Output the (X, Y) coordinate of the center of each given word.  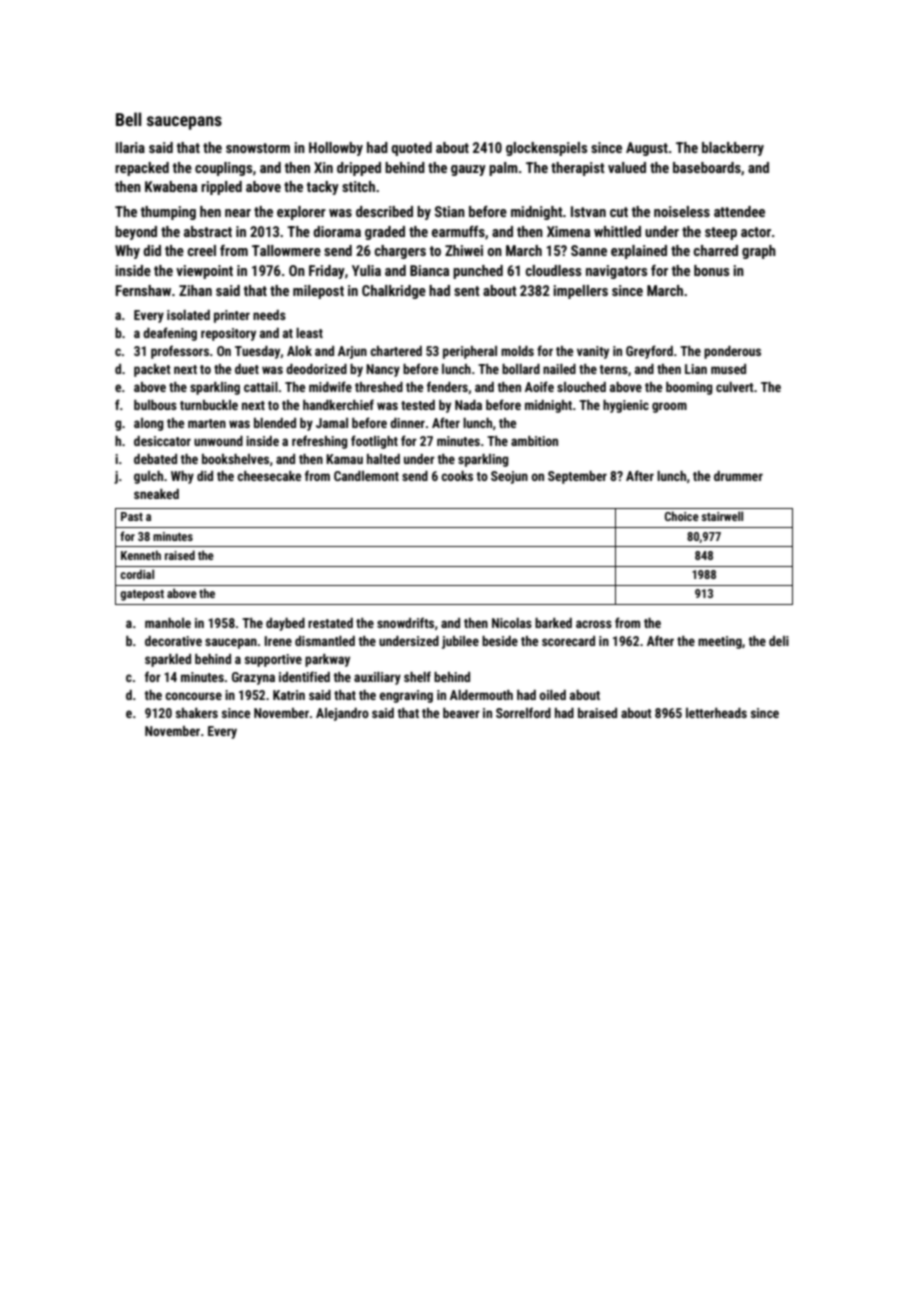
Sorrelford (523, 712)
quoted (411, 149)
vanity (593, 352)
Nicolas (512, 623)
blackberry (733, 149)
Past (132, 516)
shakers (197, 713)
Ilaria (130, 147)
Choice (682, 516)
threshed (379, 387)
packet (152, 370)
